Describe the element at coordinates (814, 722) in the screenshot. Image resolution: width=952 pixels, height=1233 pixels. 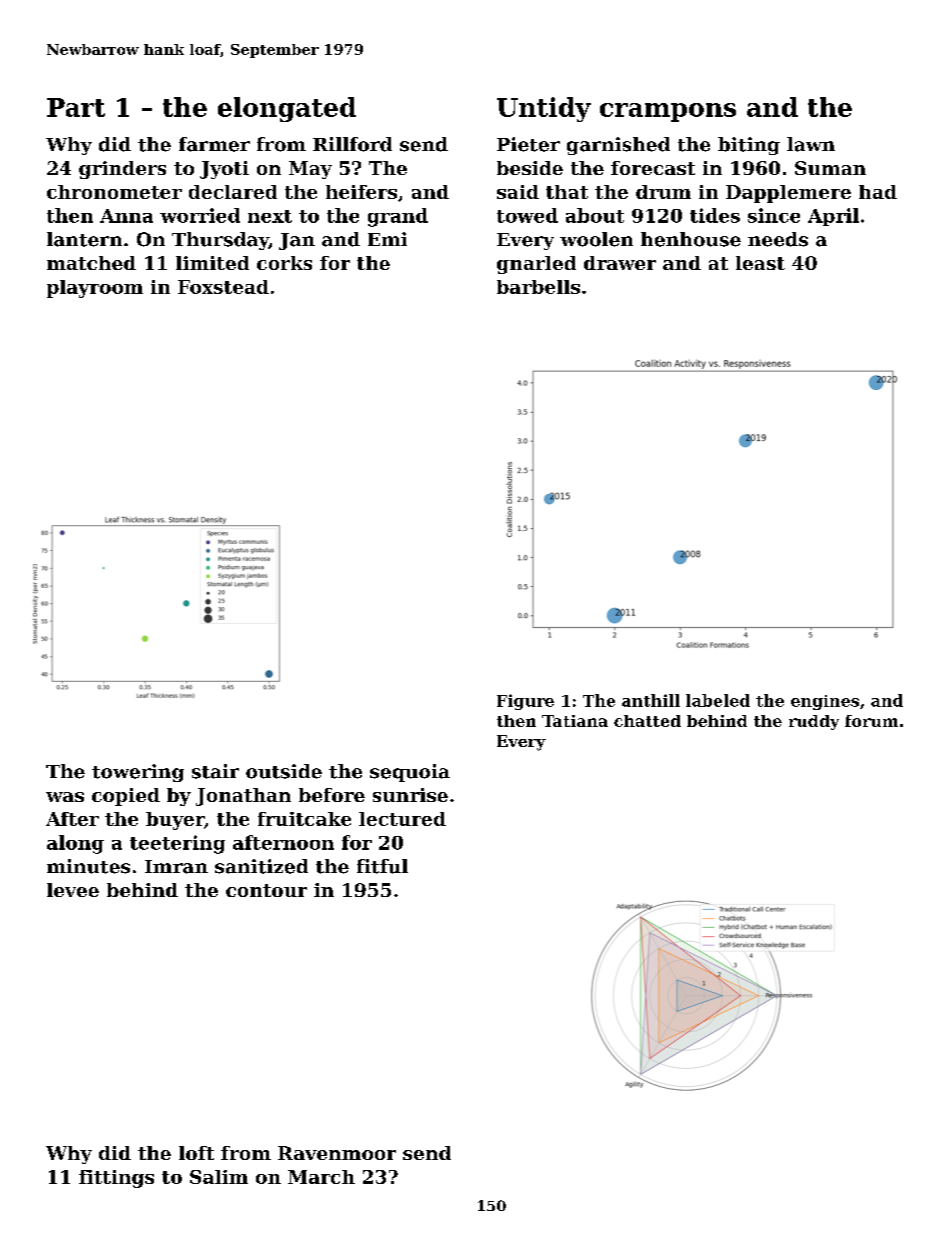
I see `ruddy` at that location.
